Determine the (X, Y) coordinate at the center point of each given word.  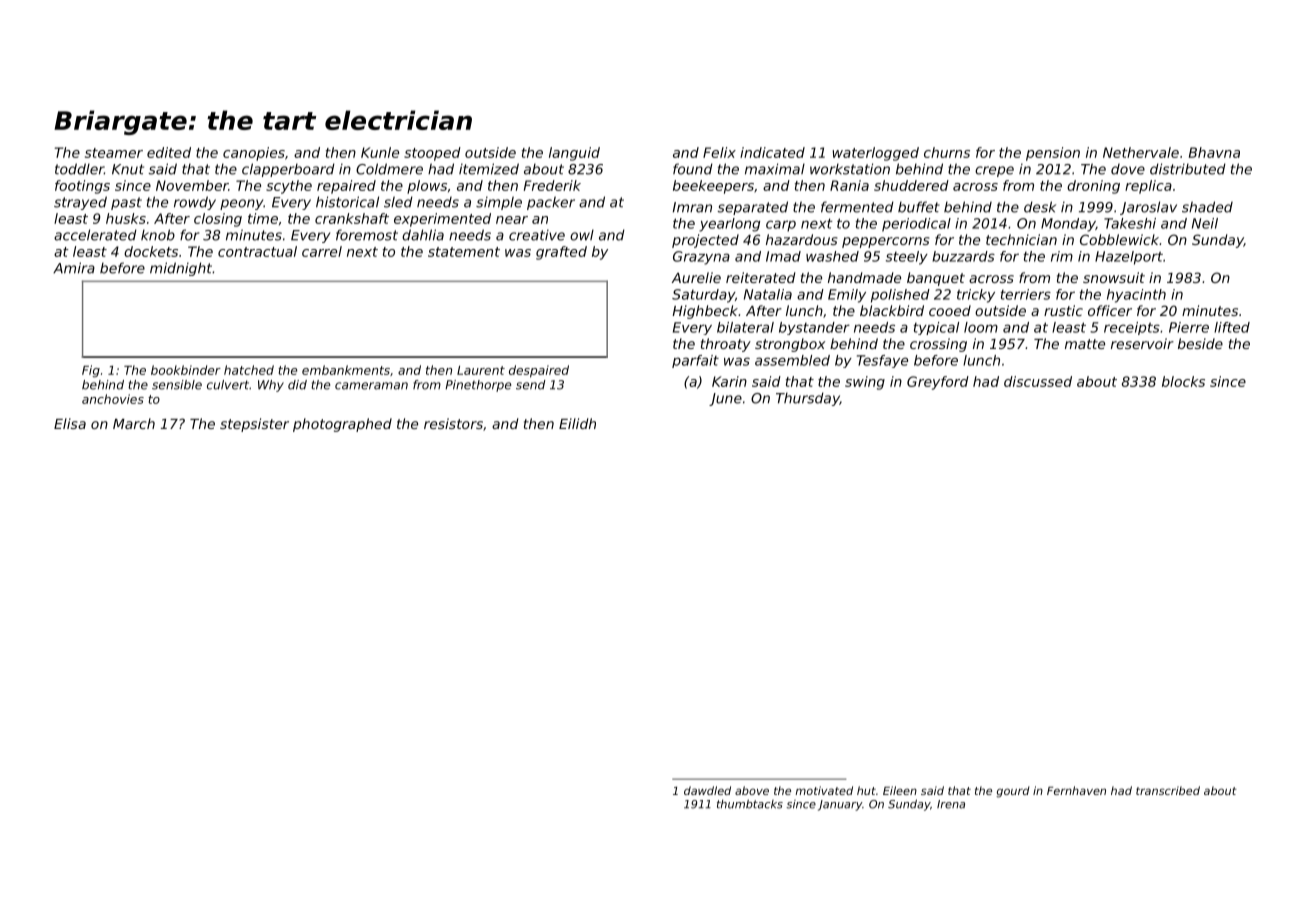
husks (126, 218)
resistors (453, 423)
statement (464, 252)
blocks (1183, 381)
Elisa (70, 423)
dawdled (707, 790)
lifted (1232, 327)
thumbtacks (750, 804)
